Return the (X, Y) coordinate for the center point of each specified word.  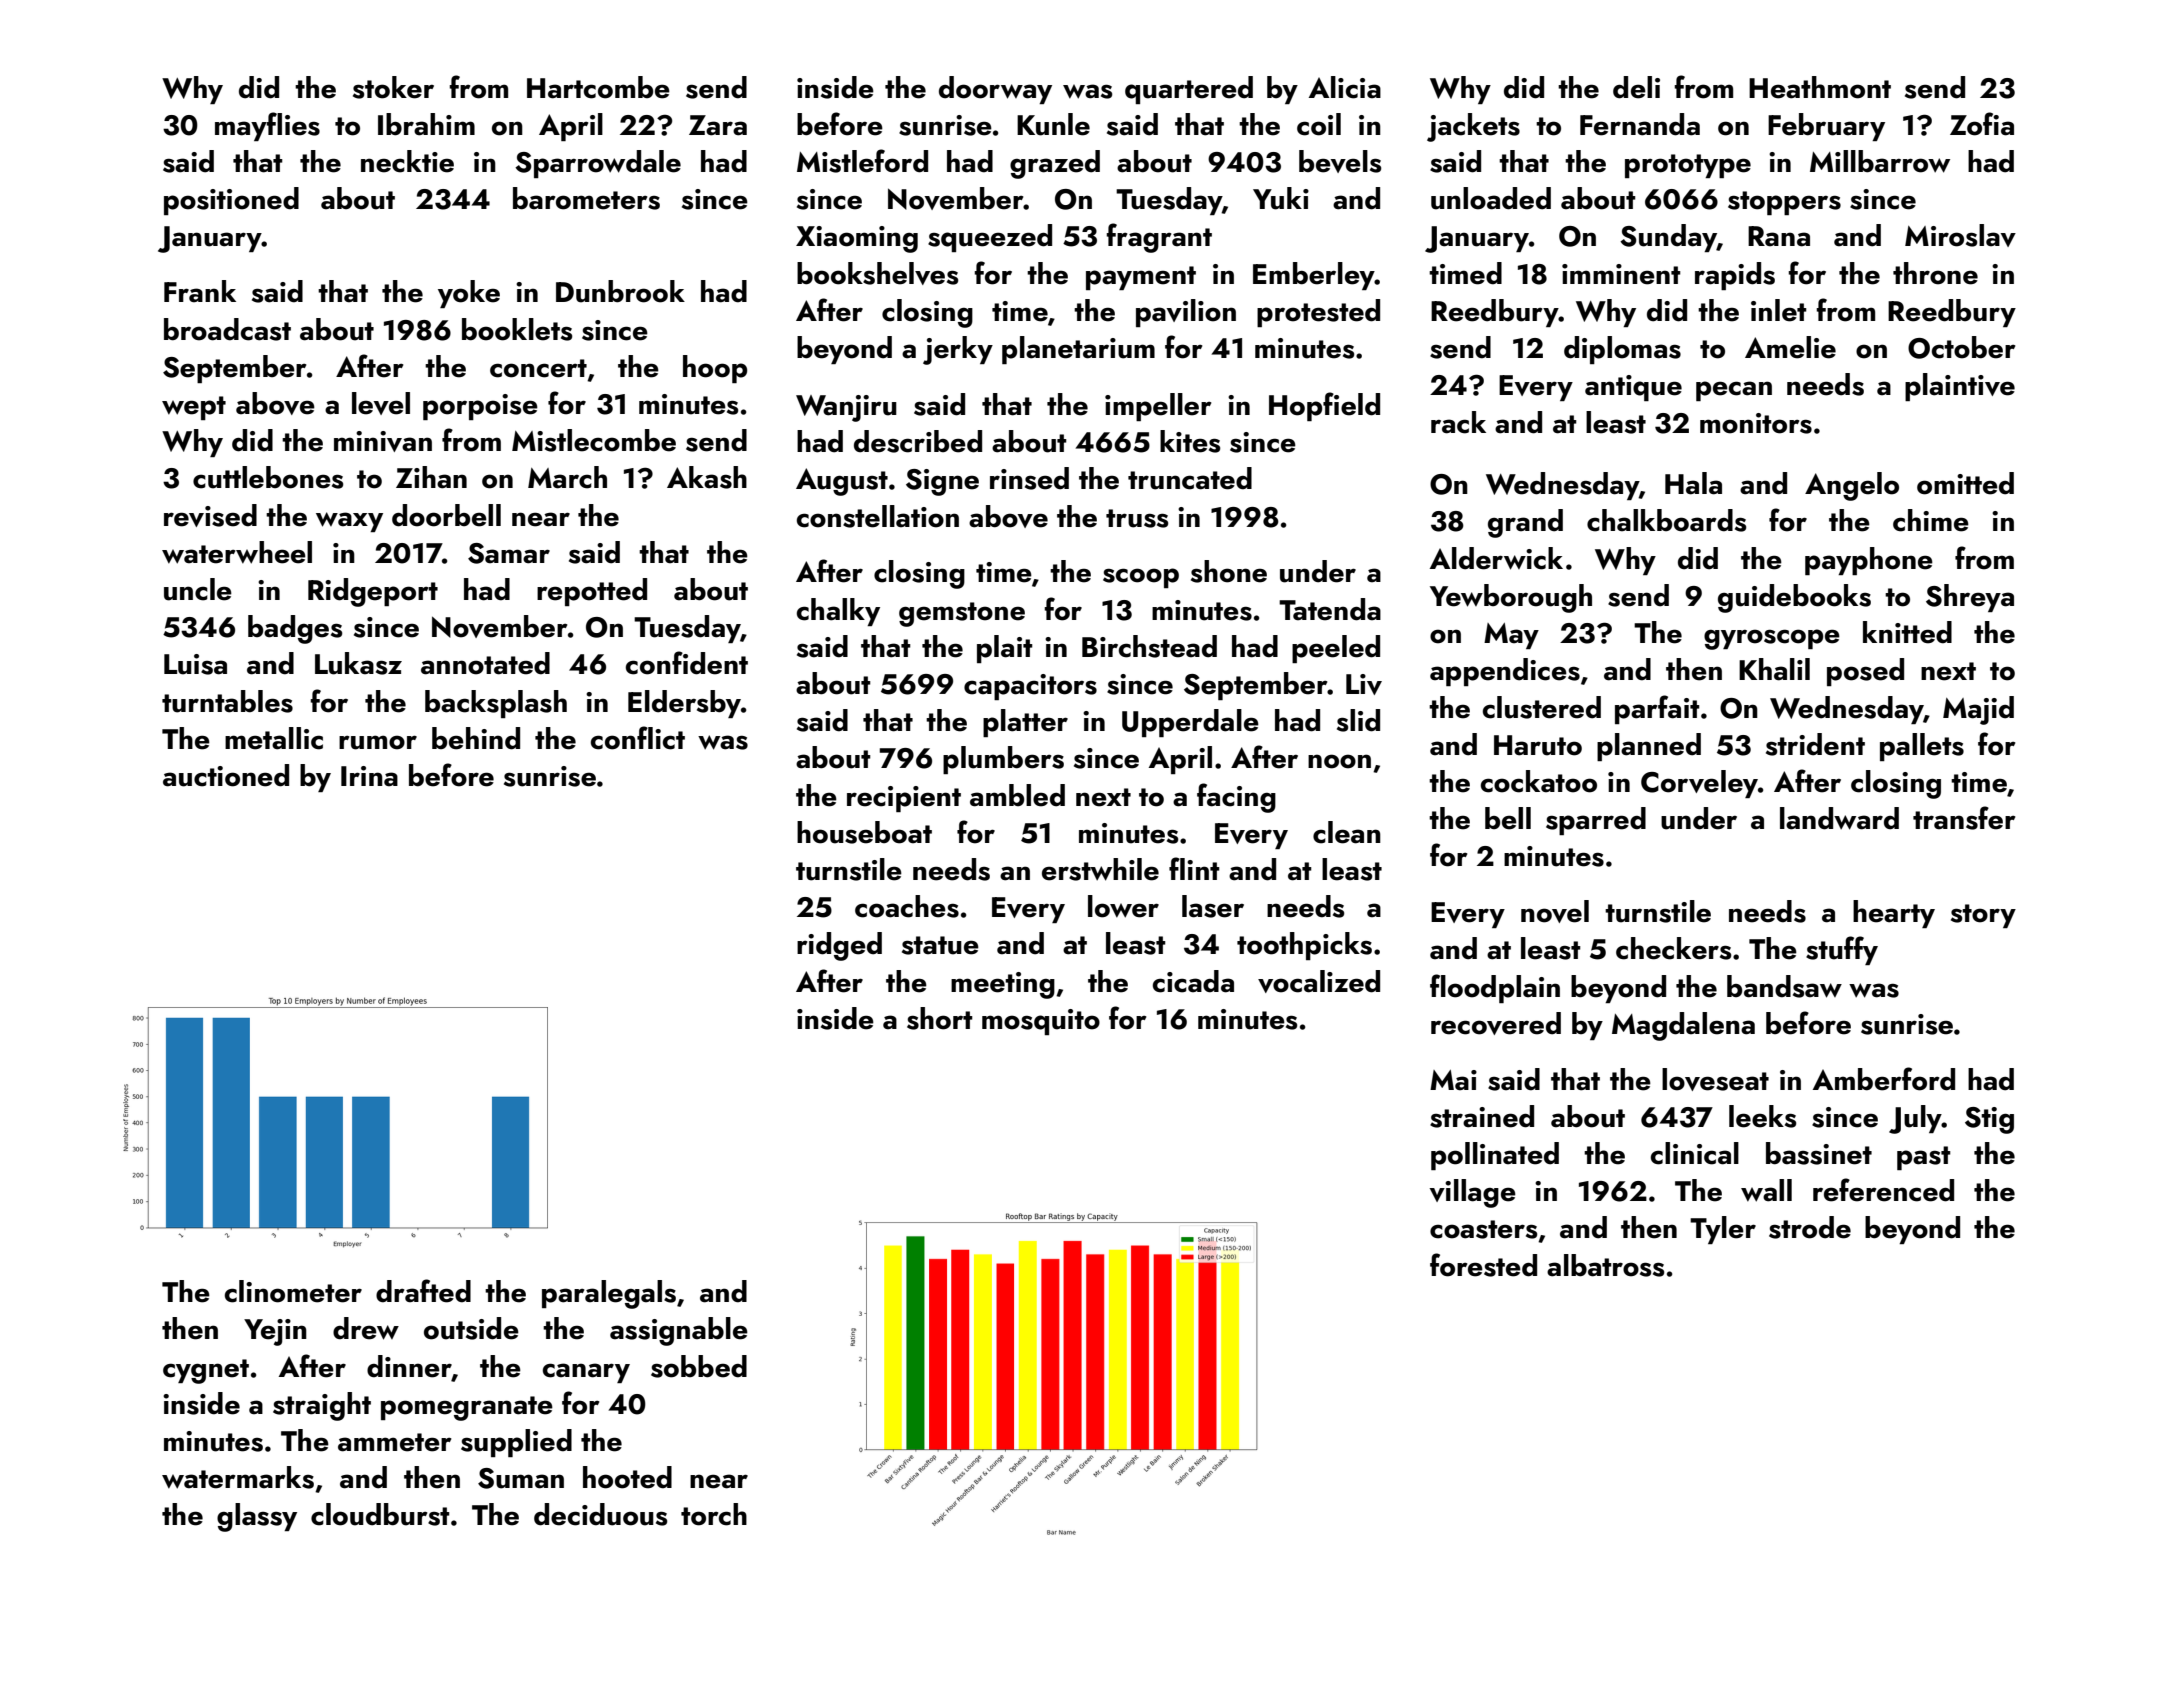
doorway (995, 90)
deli (1636, 87)
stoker (393, 87)
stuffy (1842, 950)
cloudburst (380, 1514)
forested (1483, 1265)
